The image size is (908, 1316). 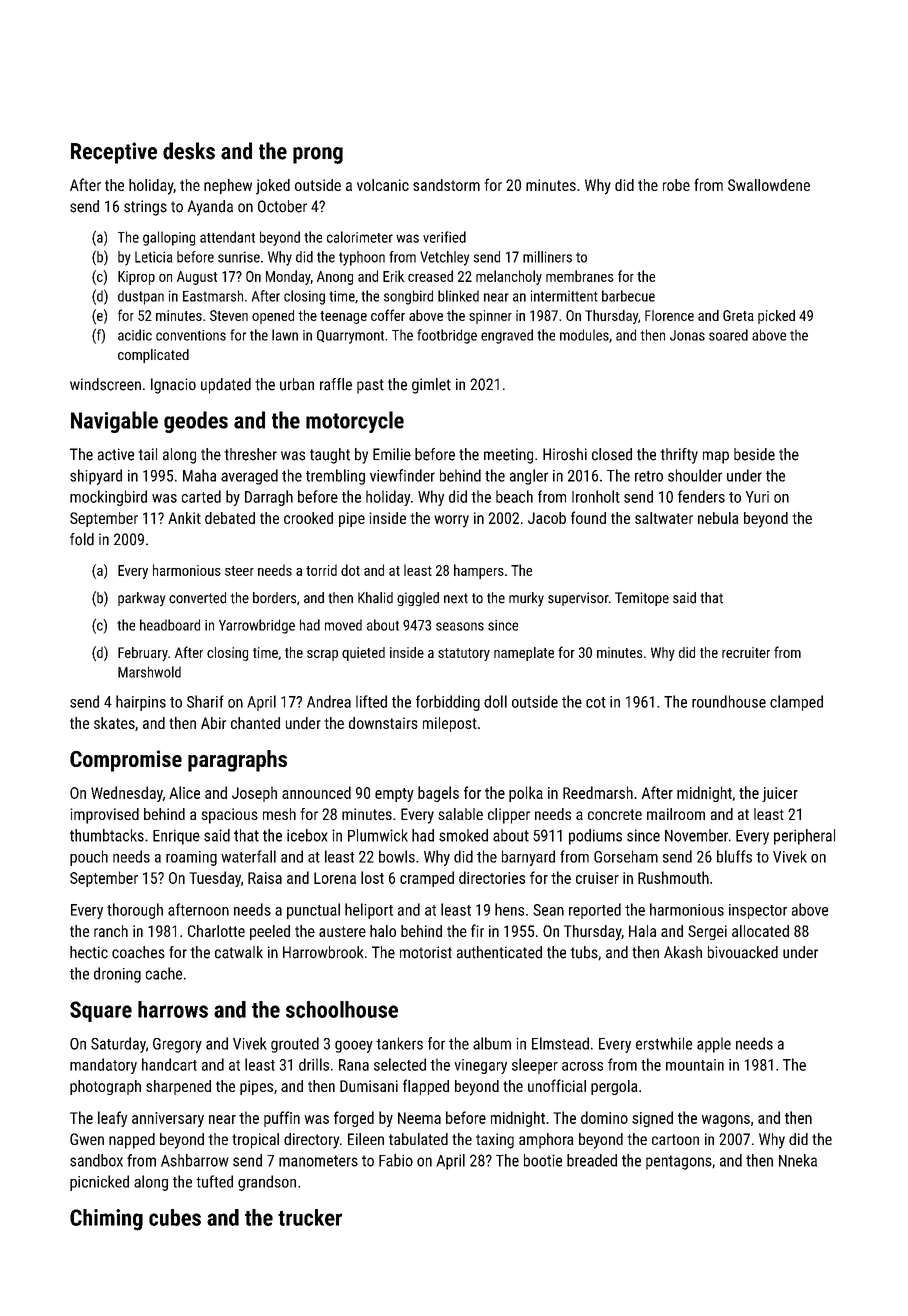 I want to click on past, so click(x=370, y=386).
